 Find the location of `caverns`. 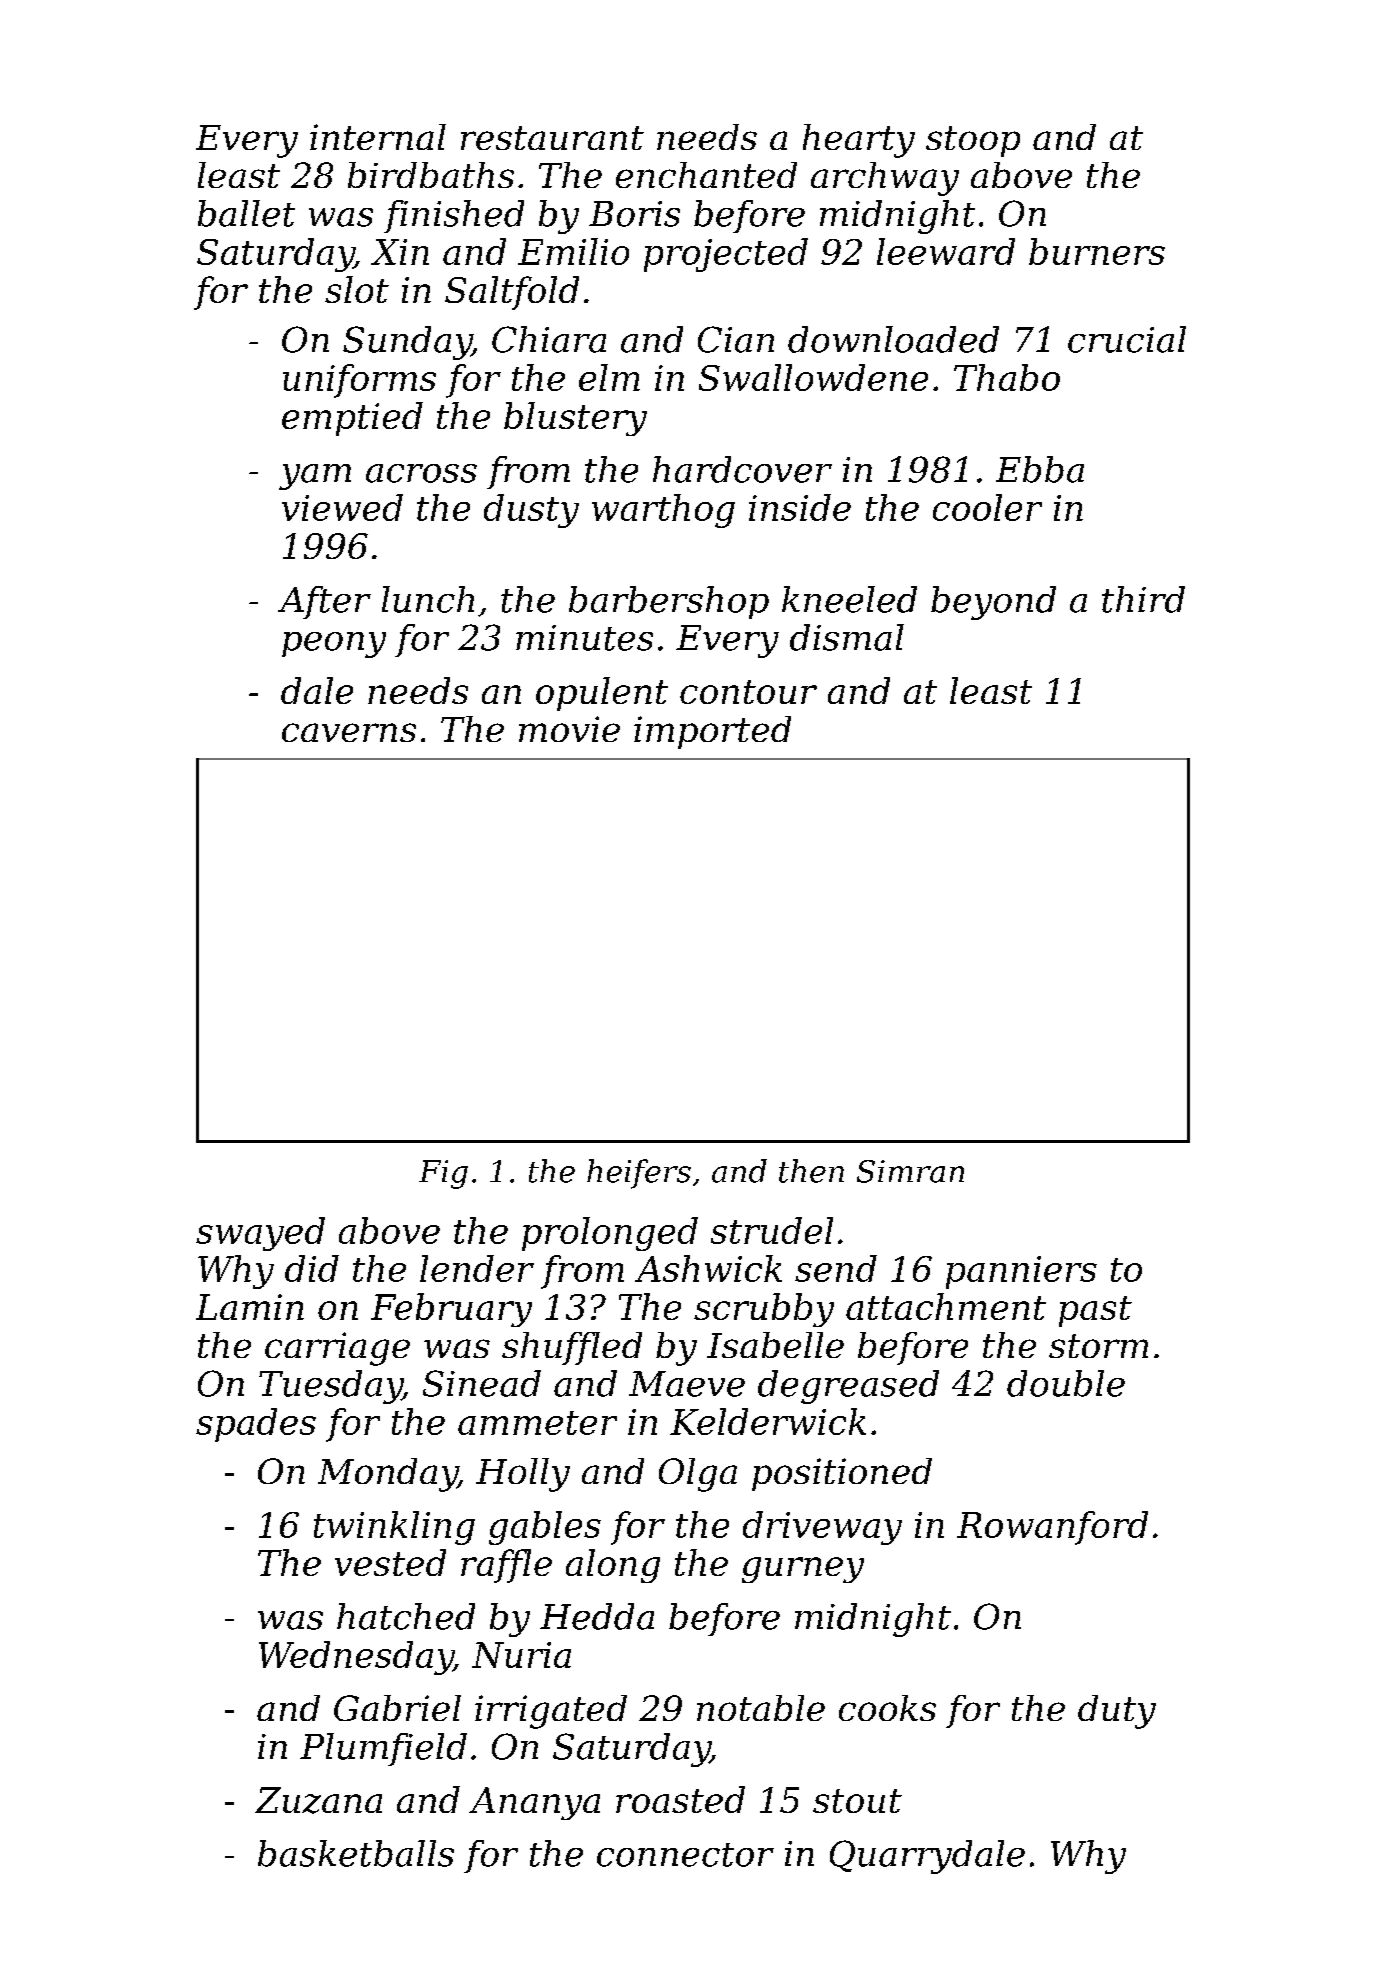

caverns is located at coordinates (349, 732).
